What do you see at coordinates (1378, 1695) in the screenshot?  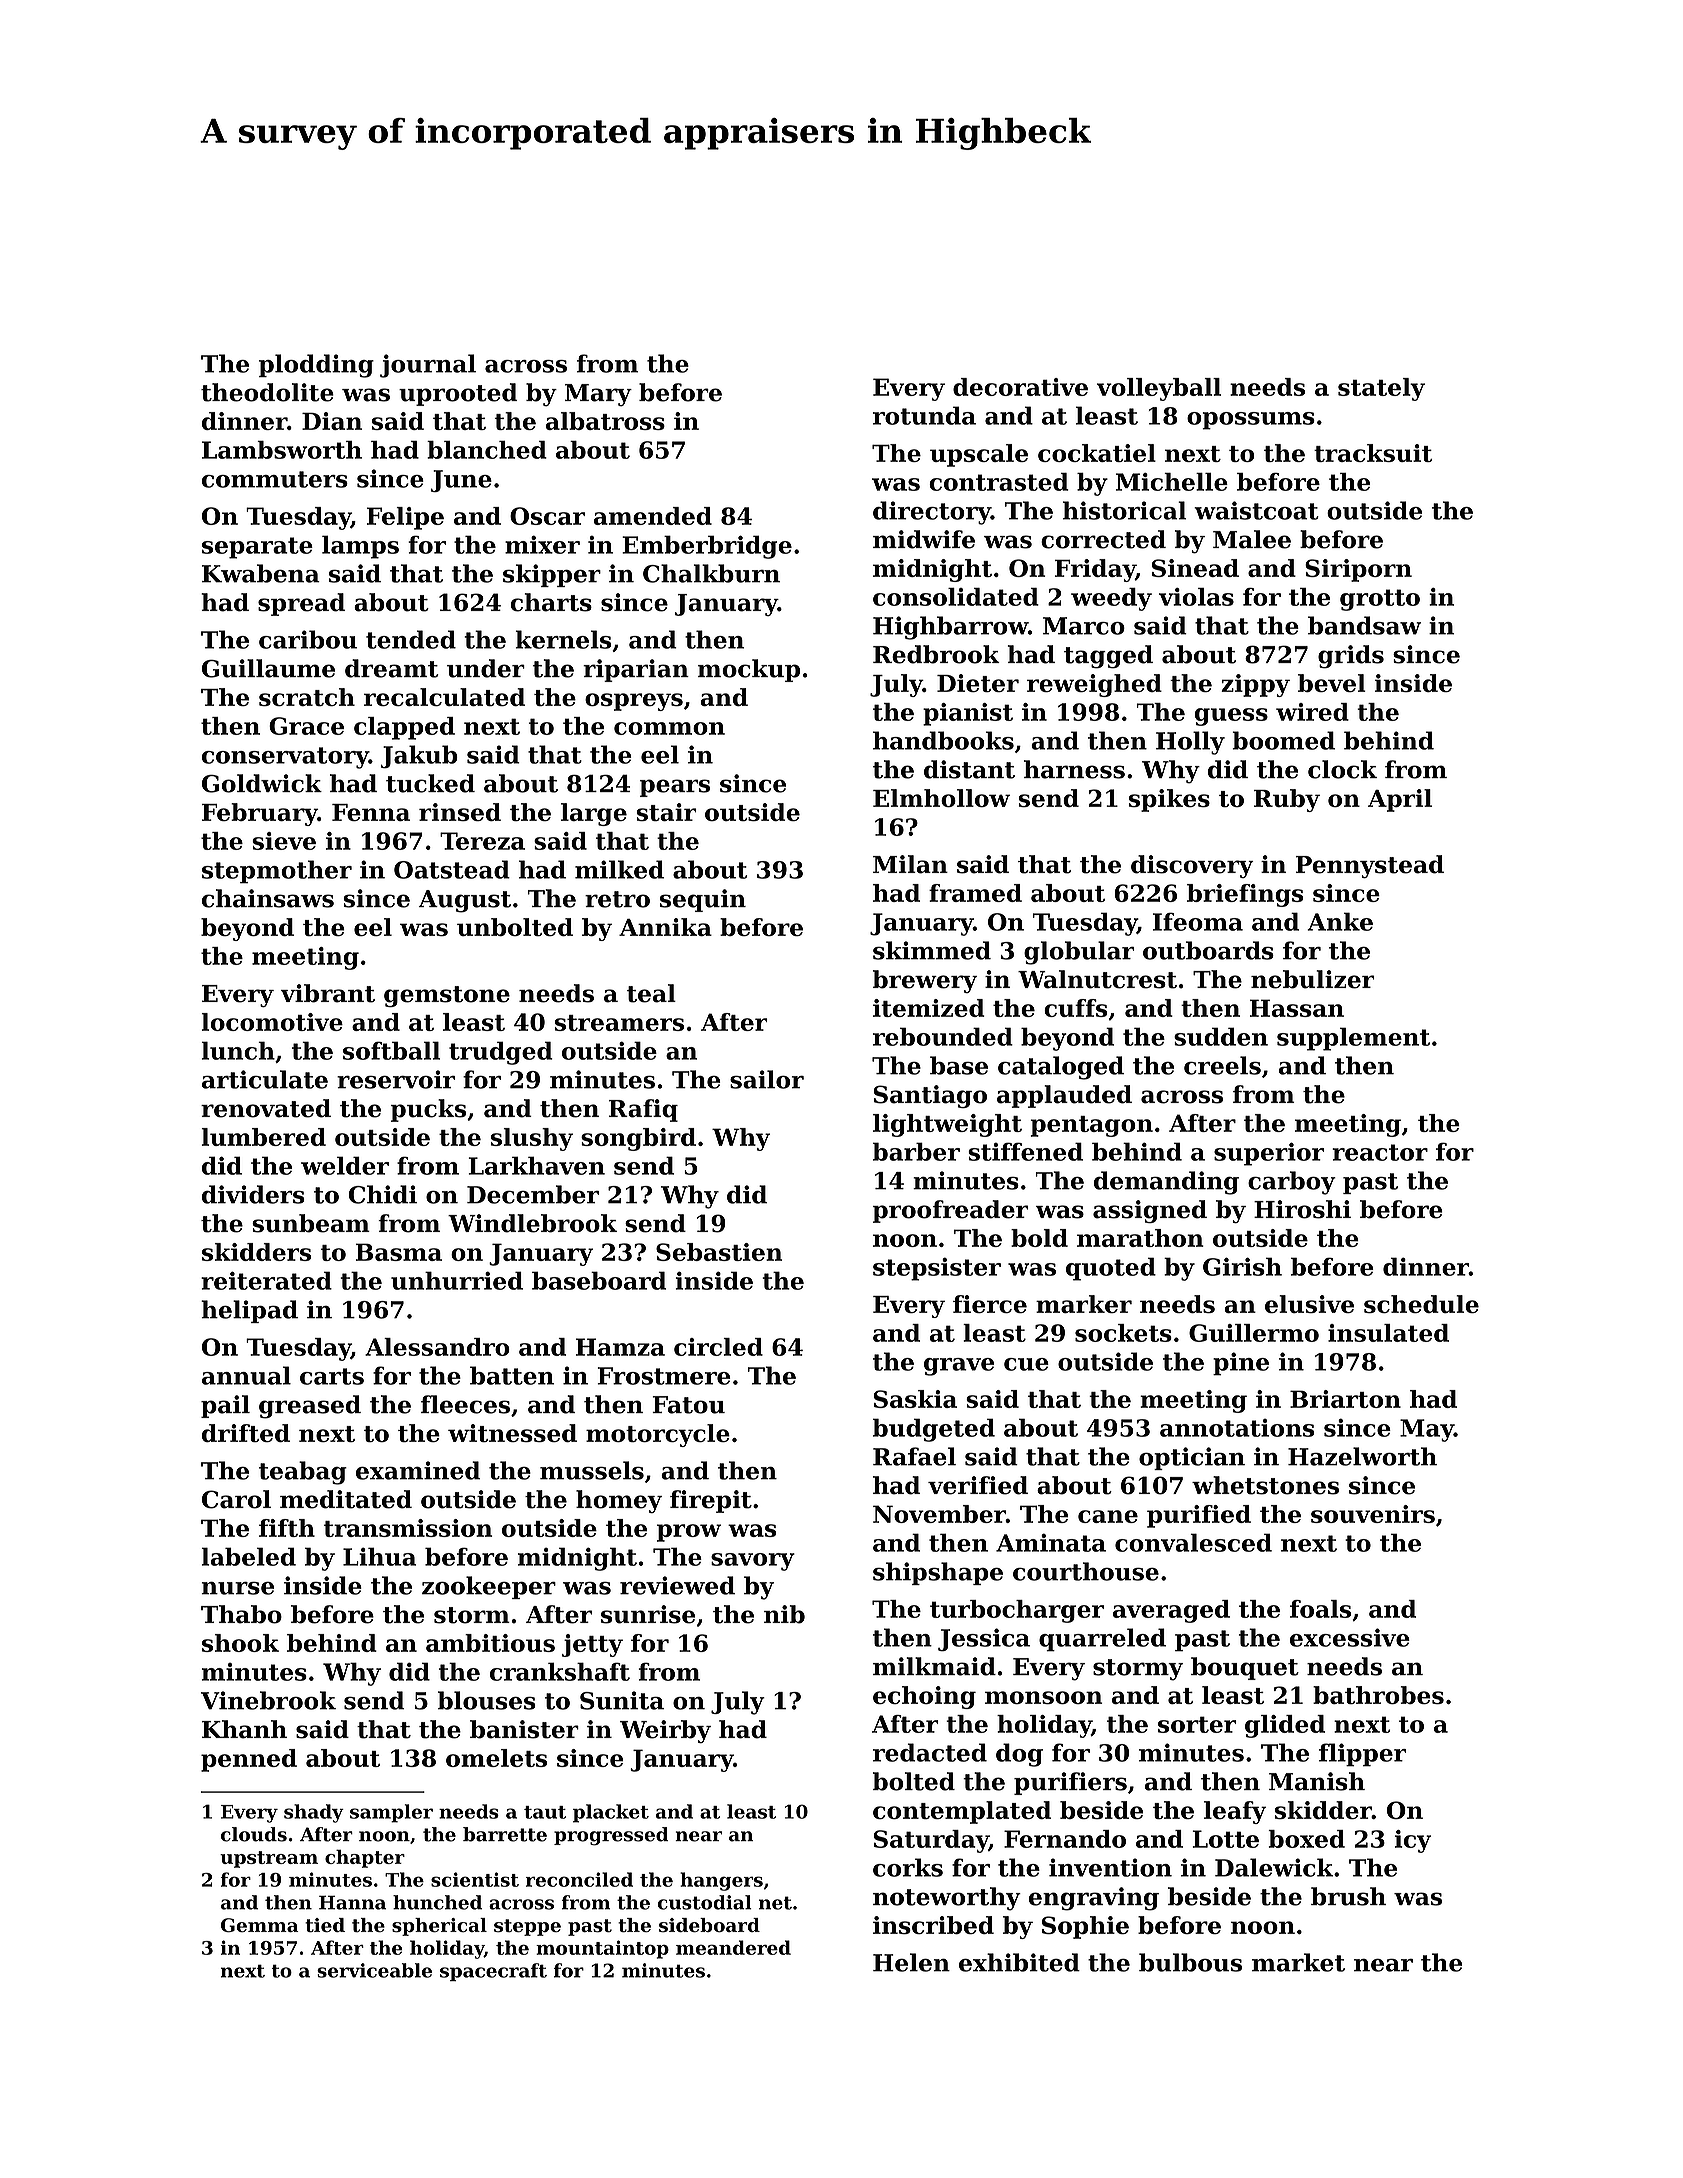 I see `bathrobes` at bounding box center [1378, 1695].
